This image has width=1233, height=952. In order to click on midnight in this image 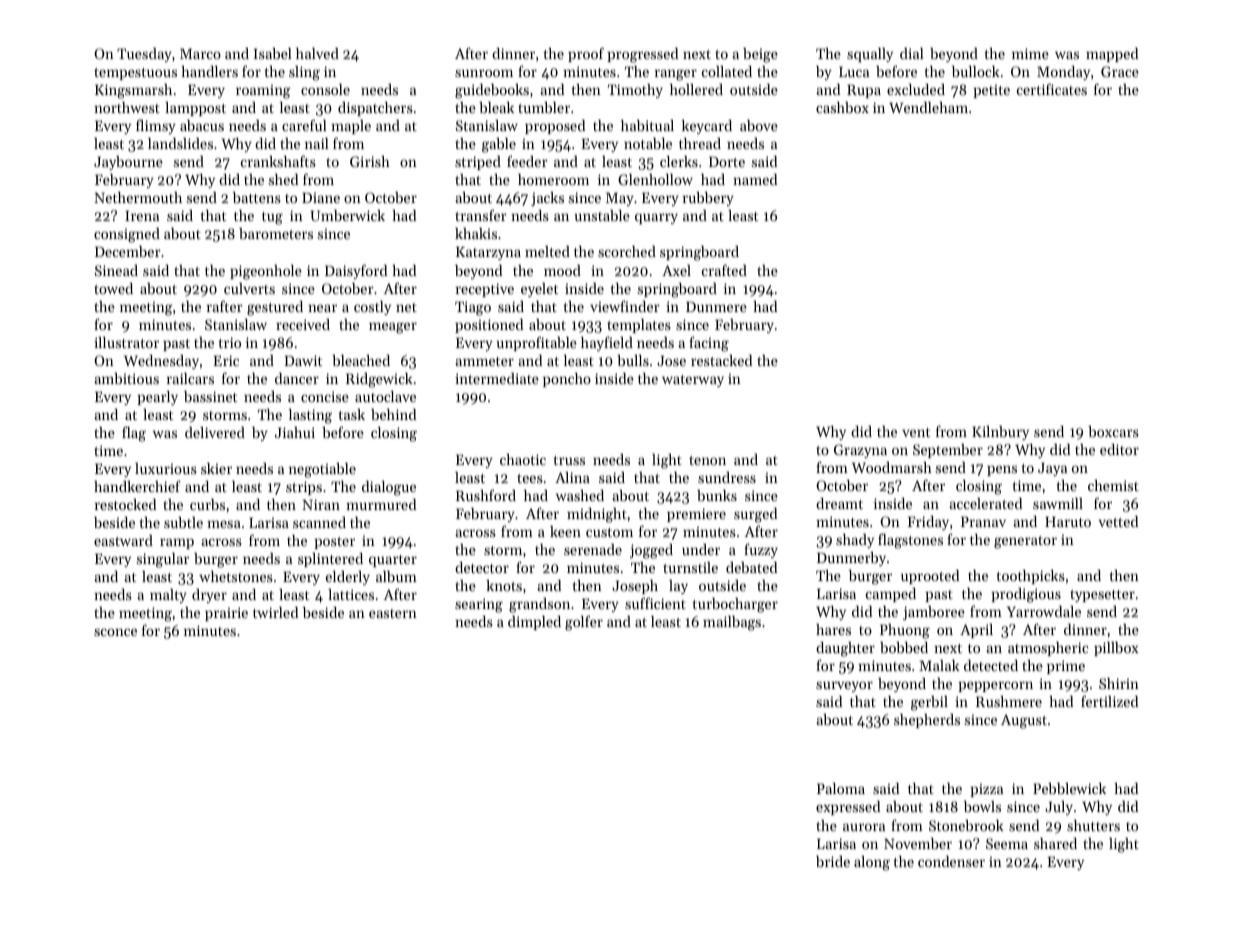, I will do `click(597, 515)`.
